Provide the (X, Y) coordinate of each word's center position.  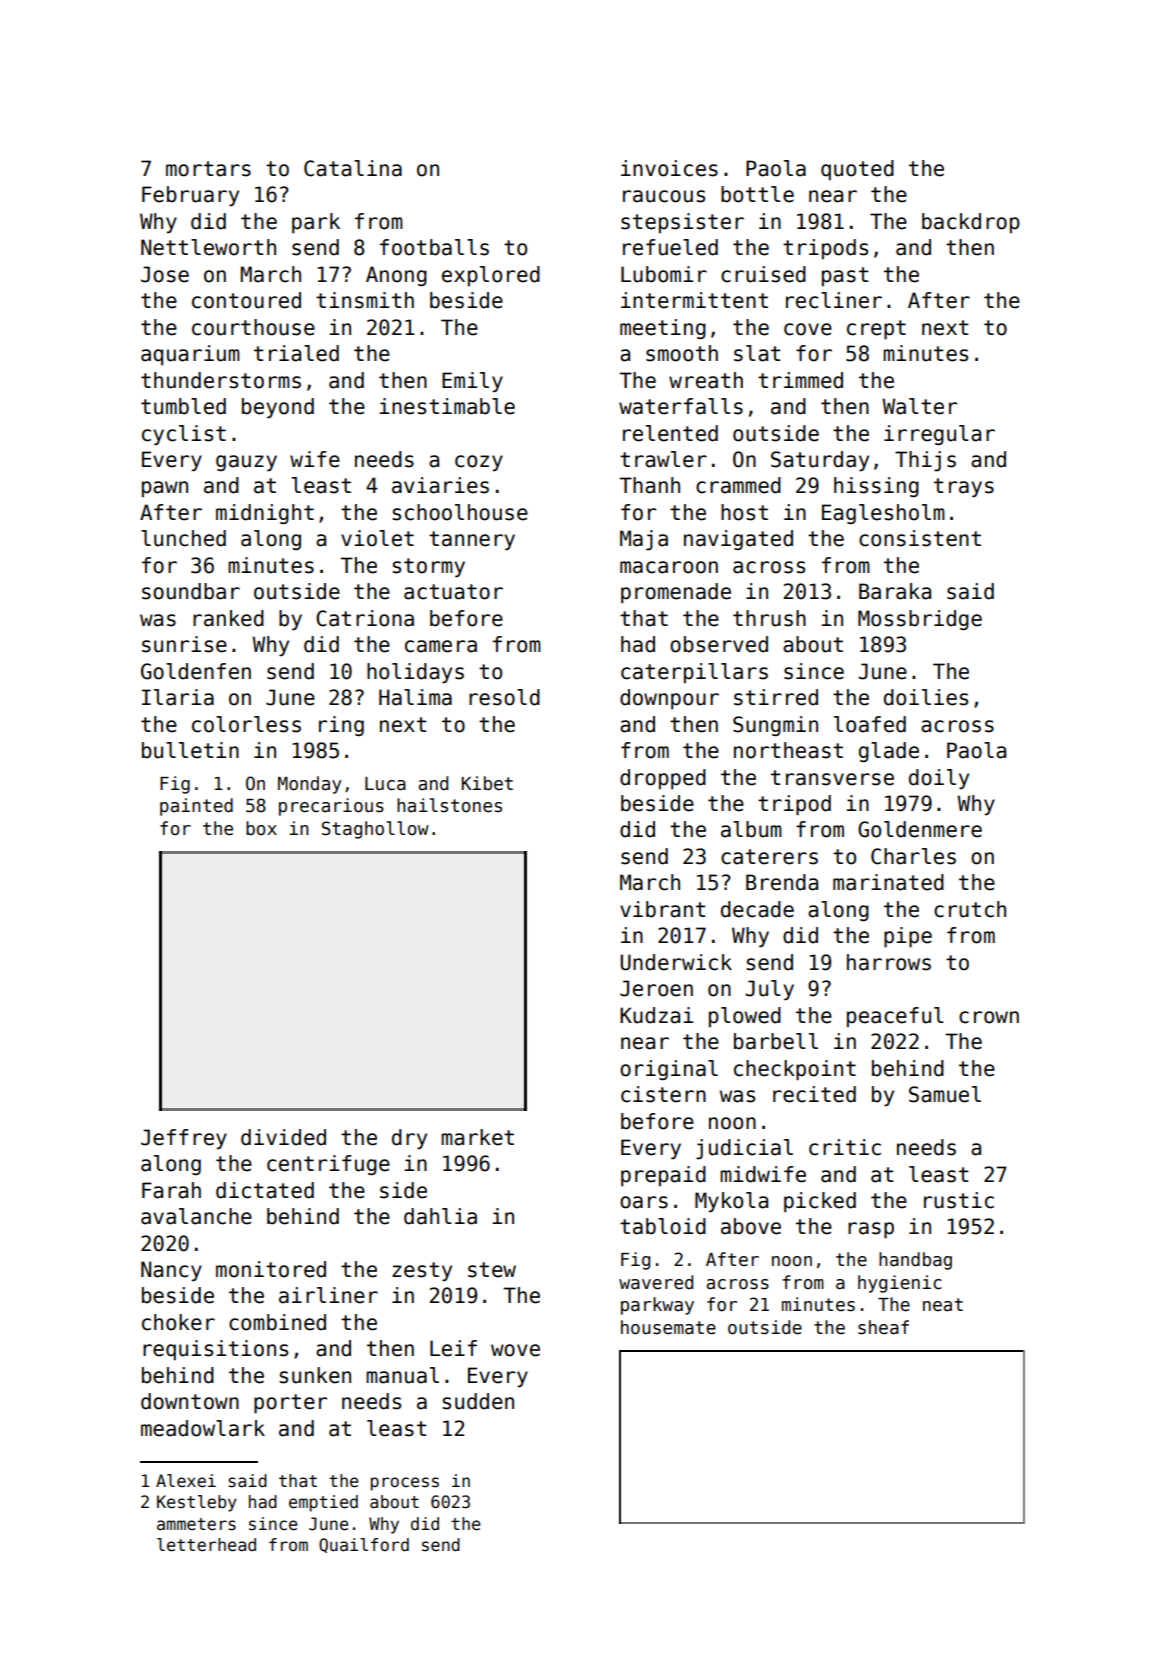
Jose (165, 274)
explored (491, 276)
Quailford (364, 1545)
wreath (706, 380)
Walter (919, 406)
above (751, 1226)
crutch (970, 909)
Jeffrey (184, 1139)
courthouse (253, 327)
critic (845, 1147)
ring (341, 726)
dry (409, 1139)
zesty (422, 1272)
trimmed (800, 380)
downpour (669, 699)
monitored (271, 1269)
